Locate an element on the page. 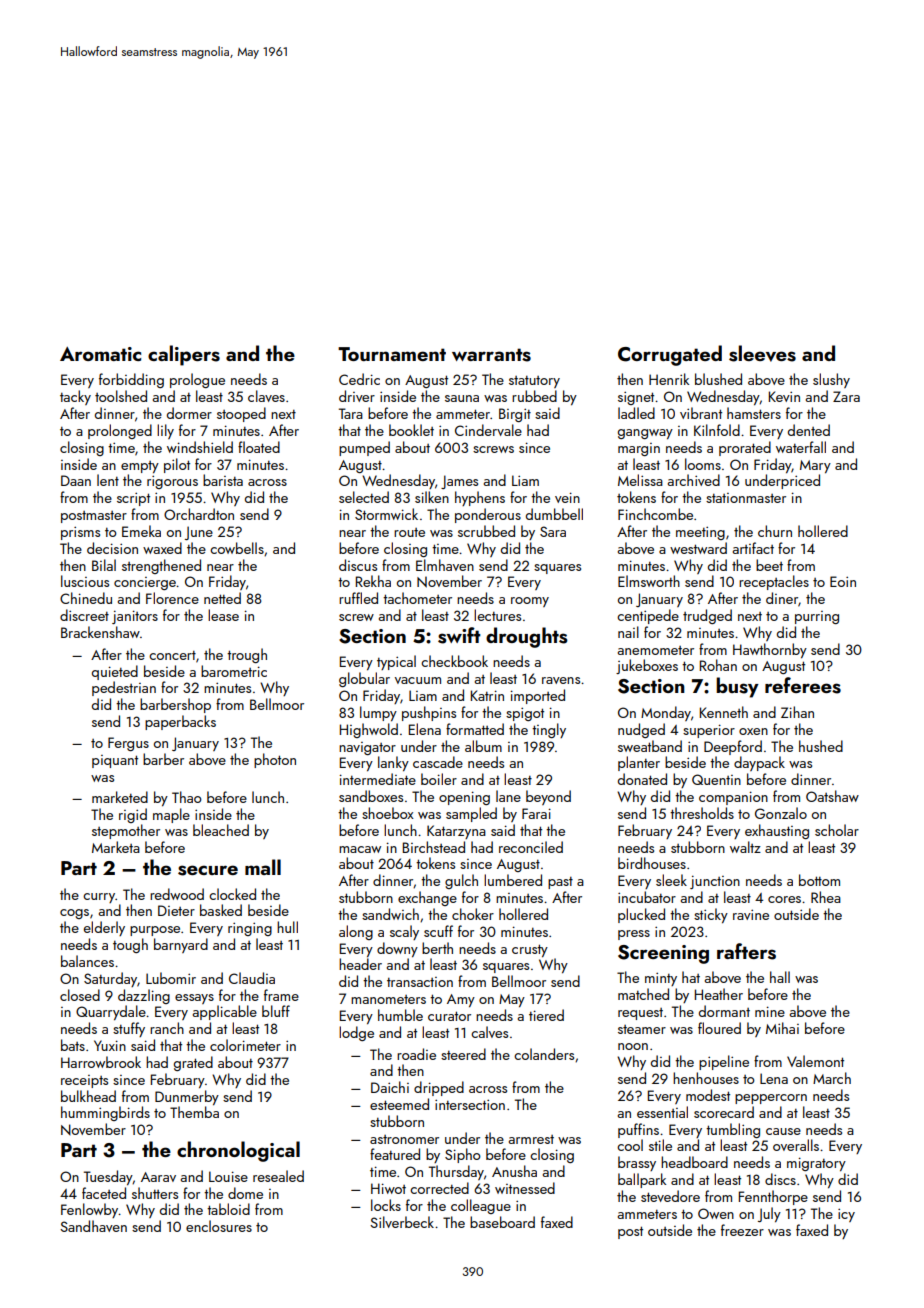 Image resolution: width=924 pixels, height=1308 pixels. warrants is located at coordinates (491, 355).
